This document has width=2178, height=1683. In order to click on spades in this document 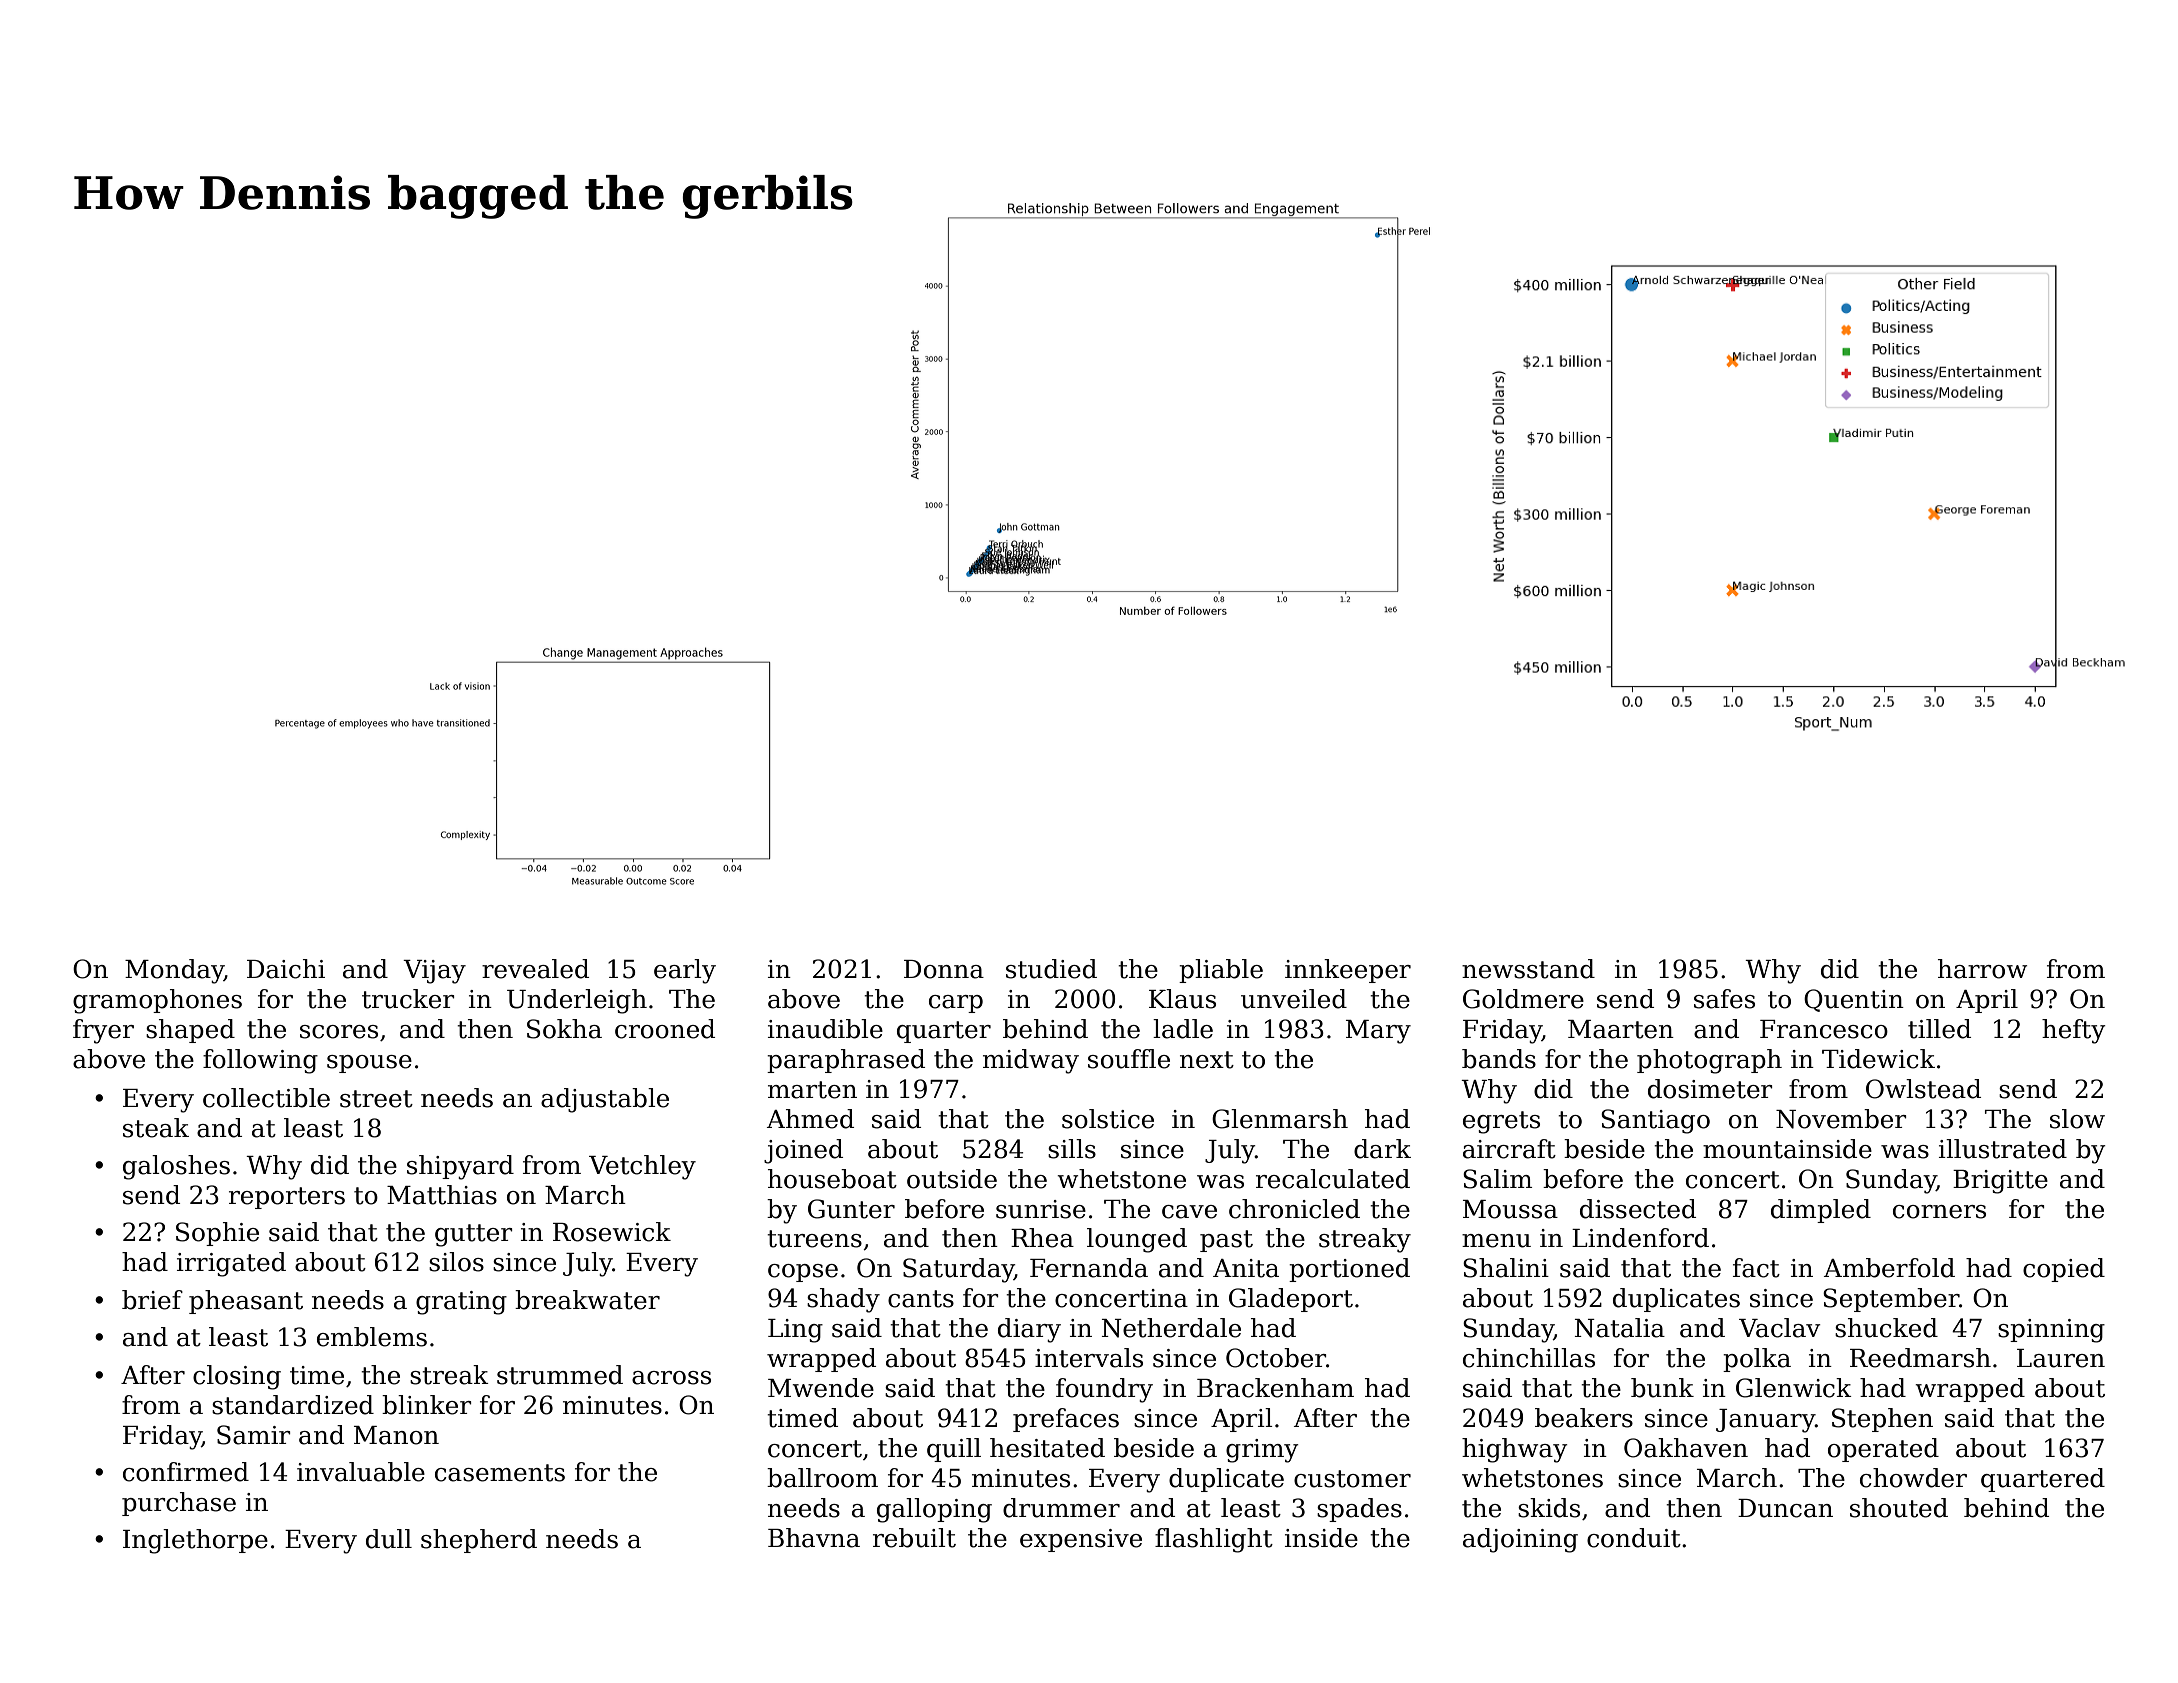, I will do `click(1359, 1510)`.
